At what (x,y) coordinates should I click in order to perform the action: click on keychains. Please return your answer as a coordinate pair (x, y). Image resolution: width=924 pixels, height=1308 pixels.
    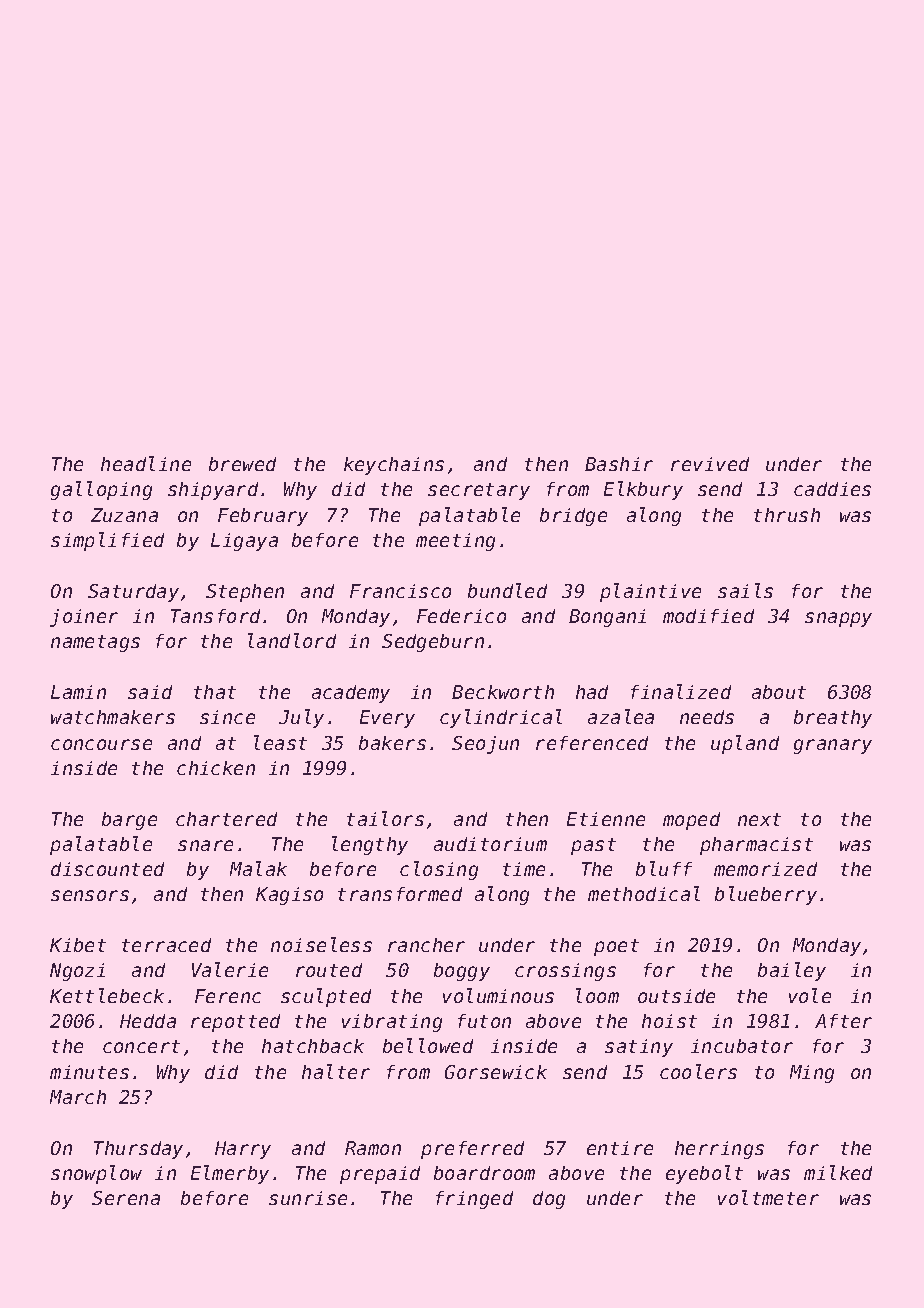
    Looking at the image, I should click on (394, 466).
